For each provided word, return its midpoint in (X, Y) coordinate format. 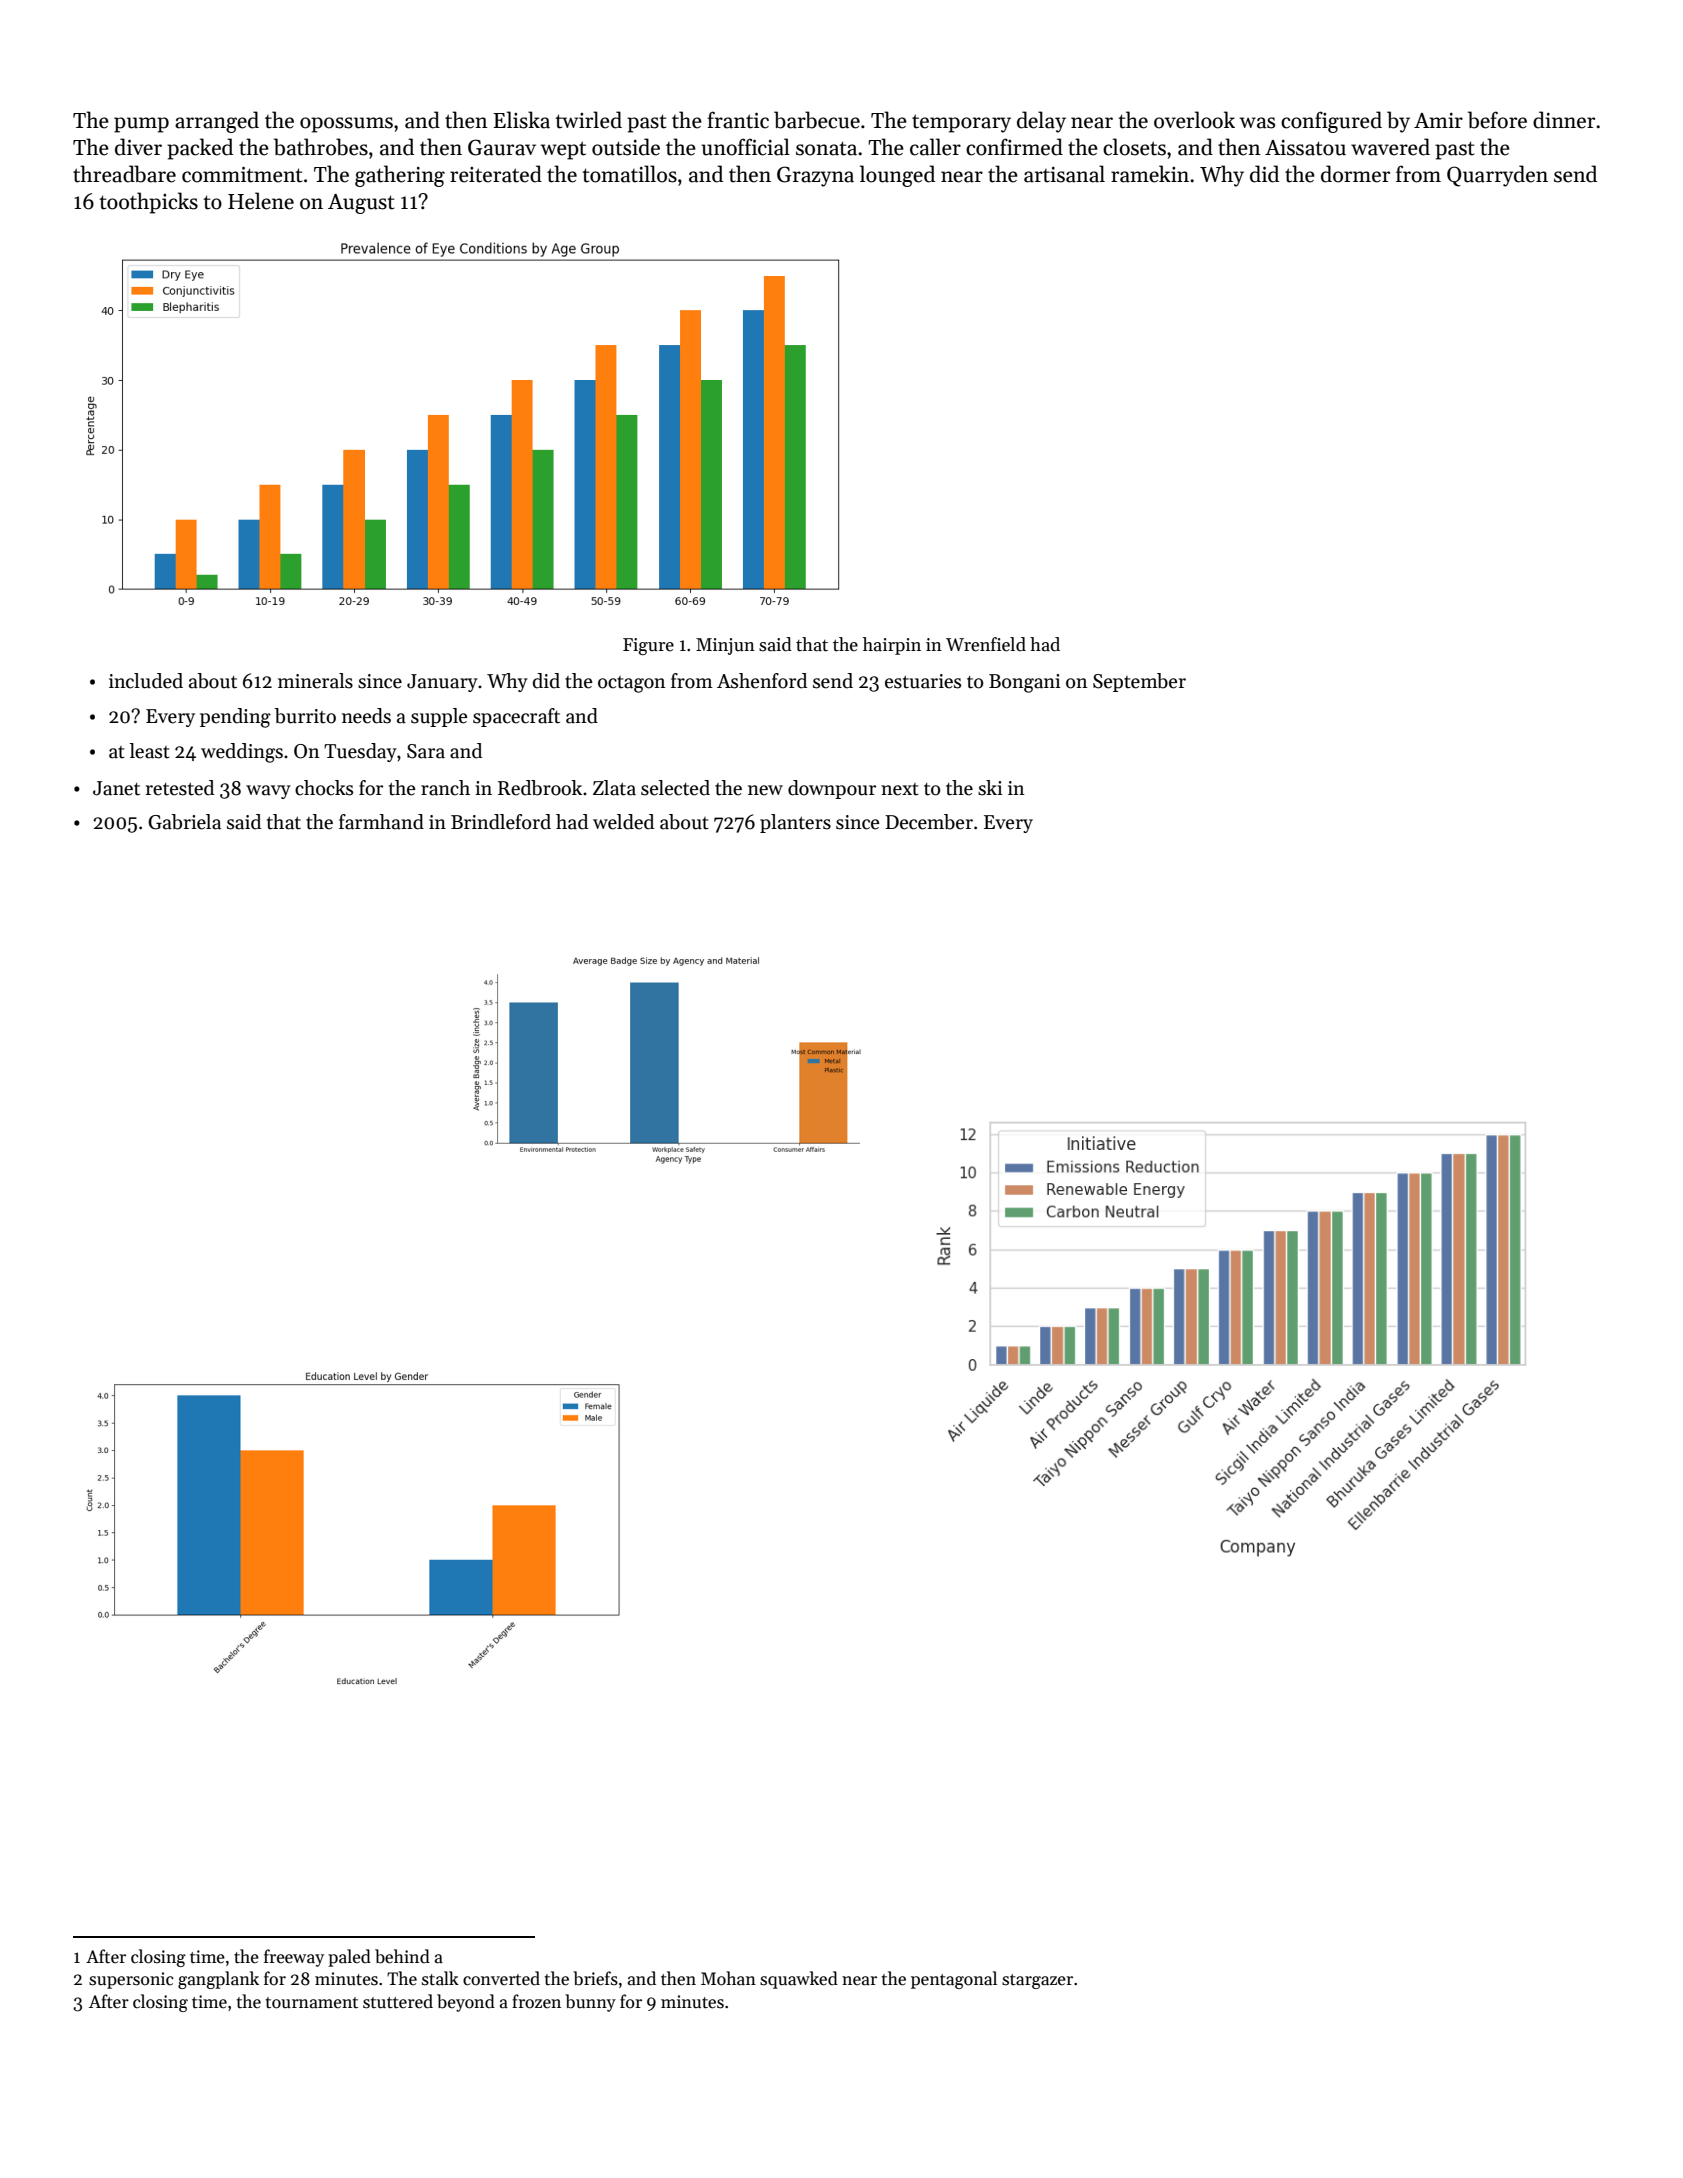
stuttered (398, 2001)
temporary (961, 123)
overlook (1194, 120)
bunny (590, 2003)
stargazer (1037, 1981)
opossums (346, 125)
